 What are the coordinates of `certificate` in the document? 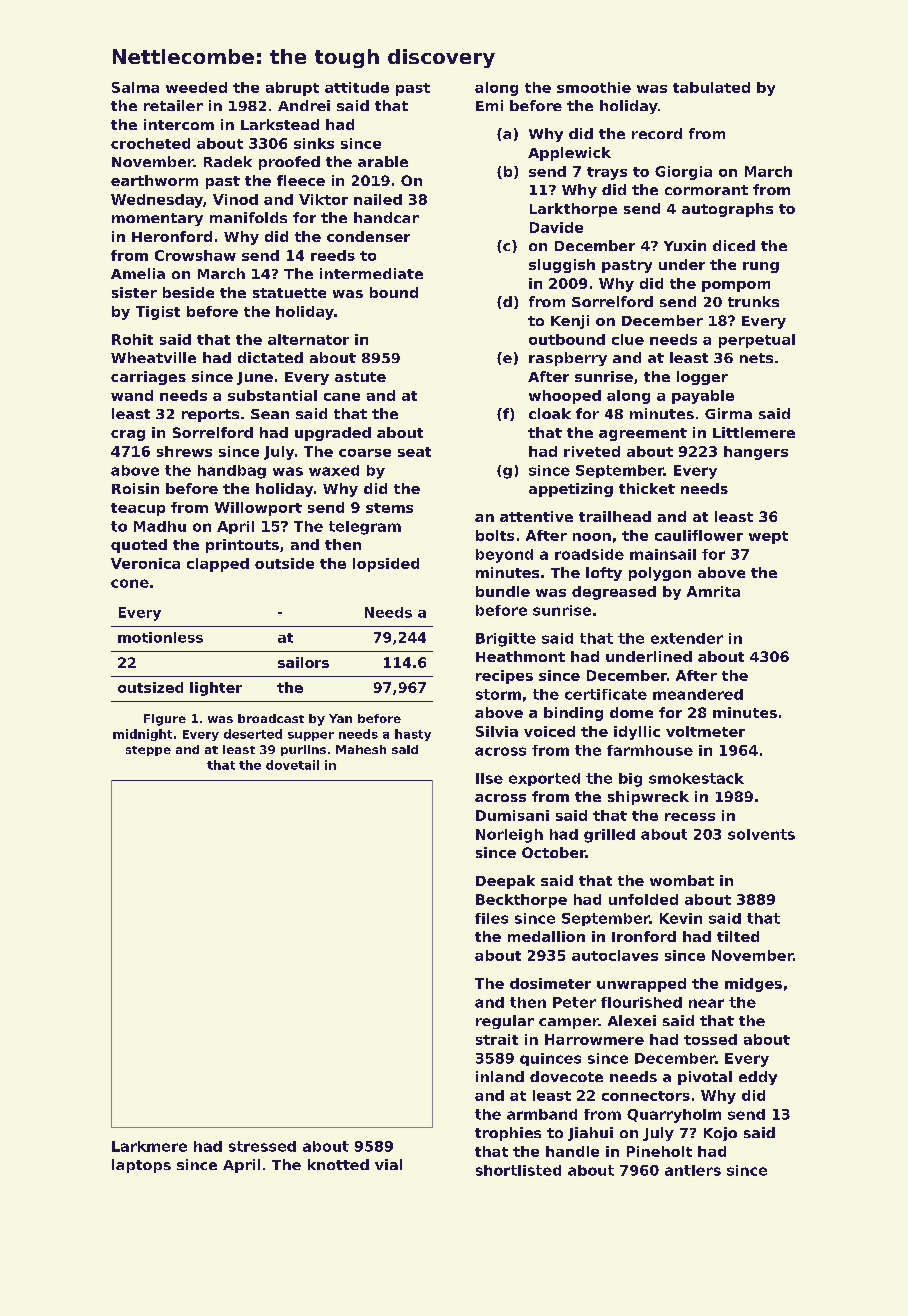 It's located at (606, 694).
